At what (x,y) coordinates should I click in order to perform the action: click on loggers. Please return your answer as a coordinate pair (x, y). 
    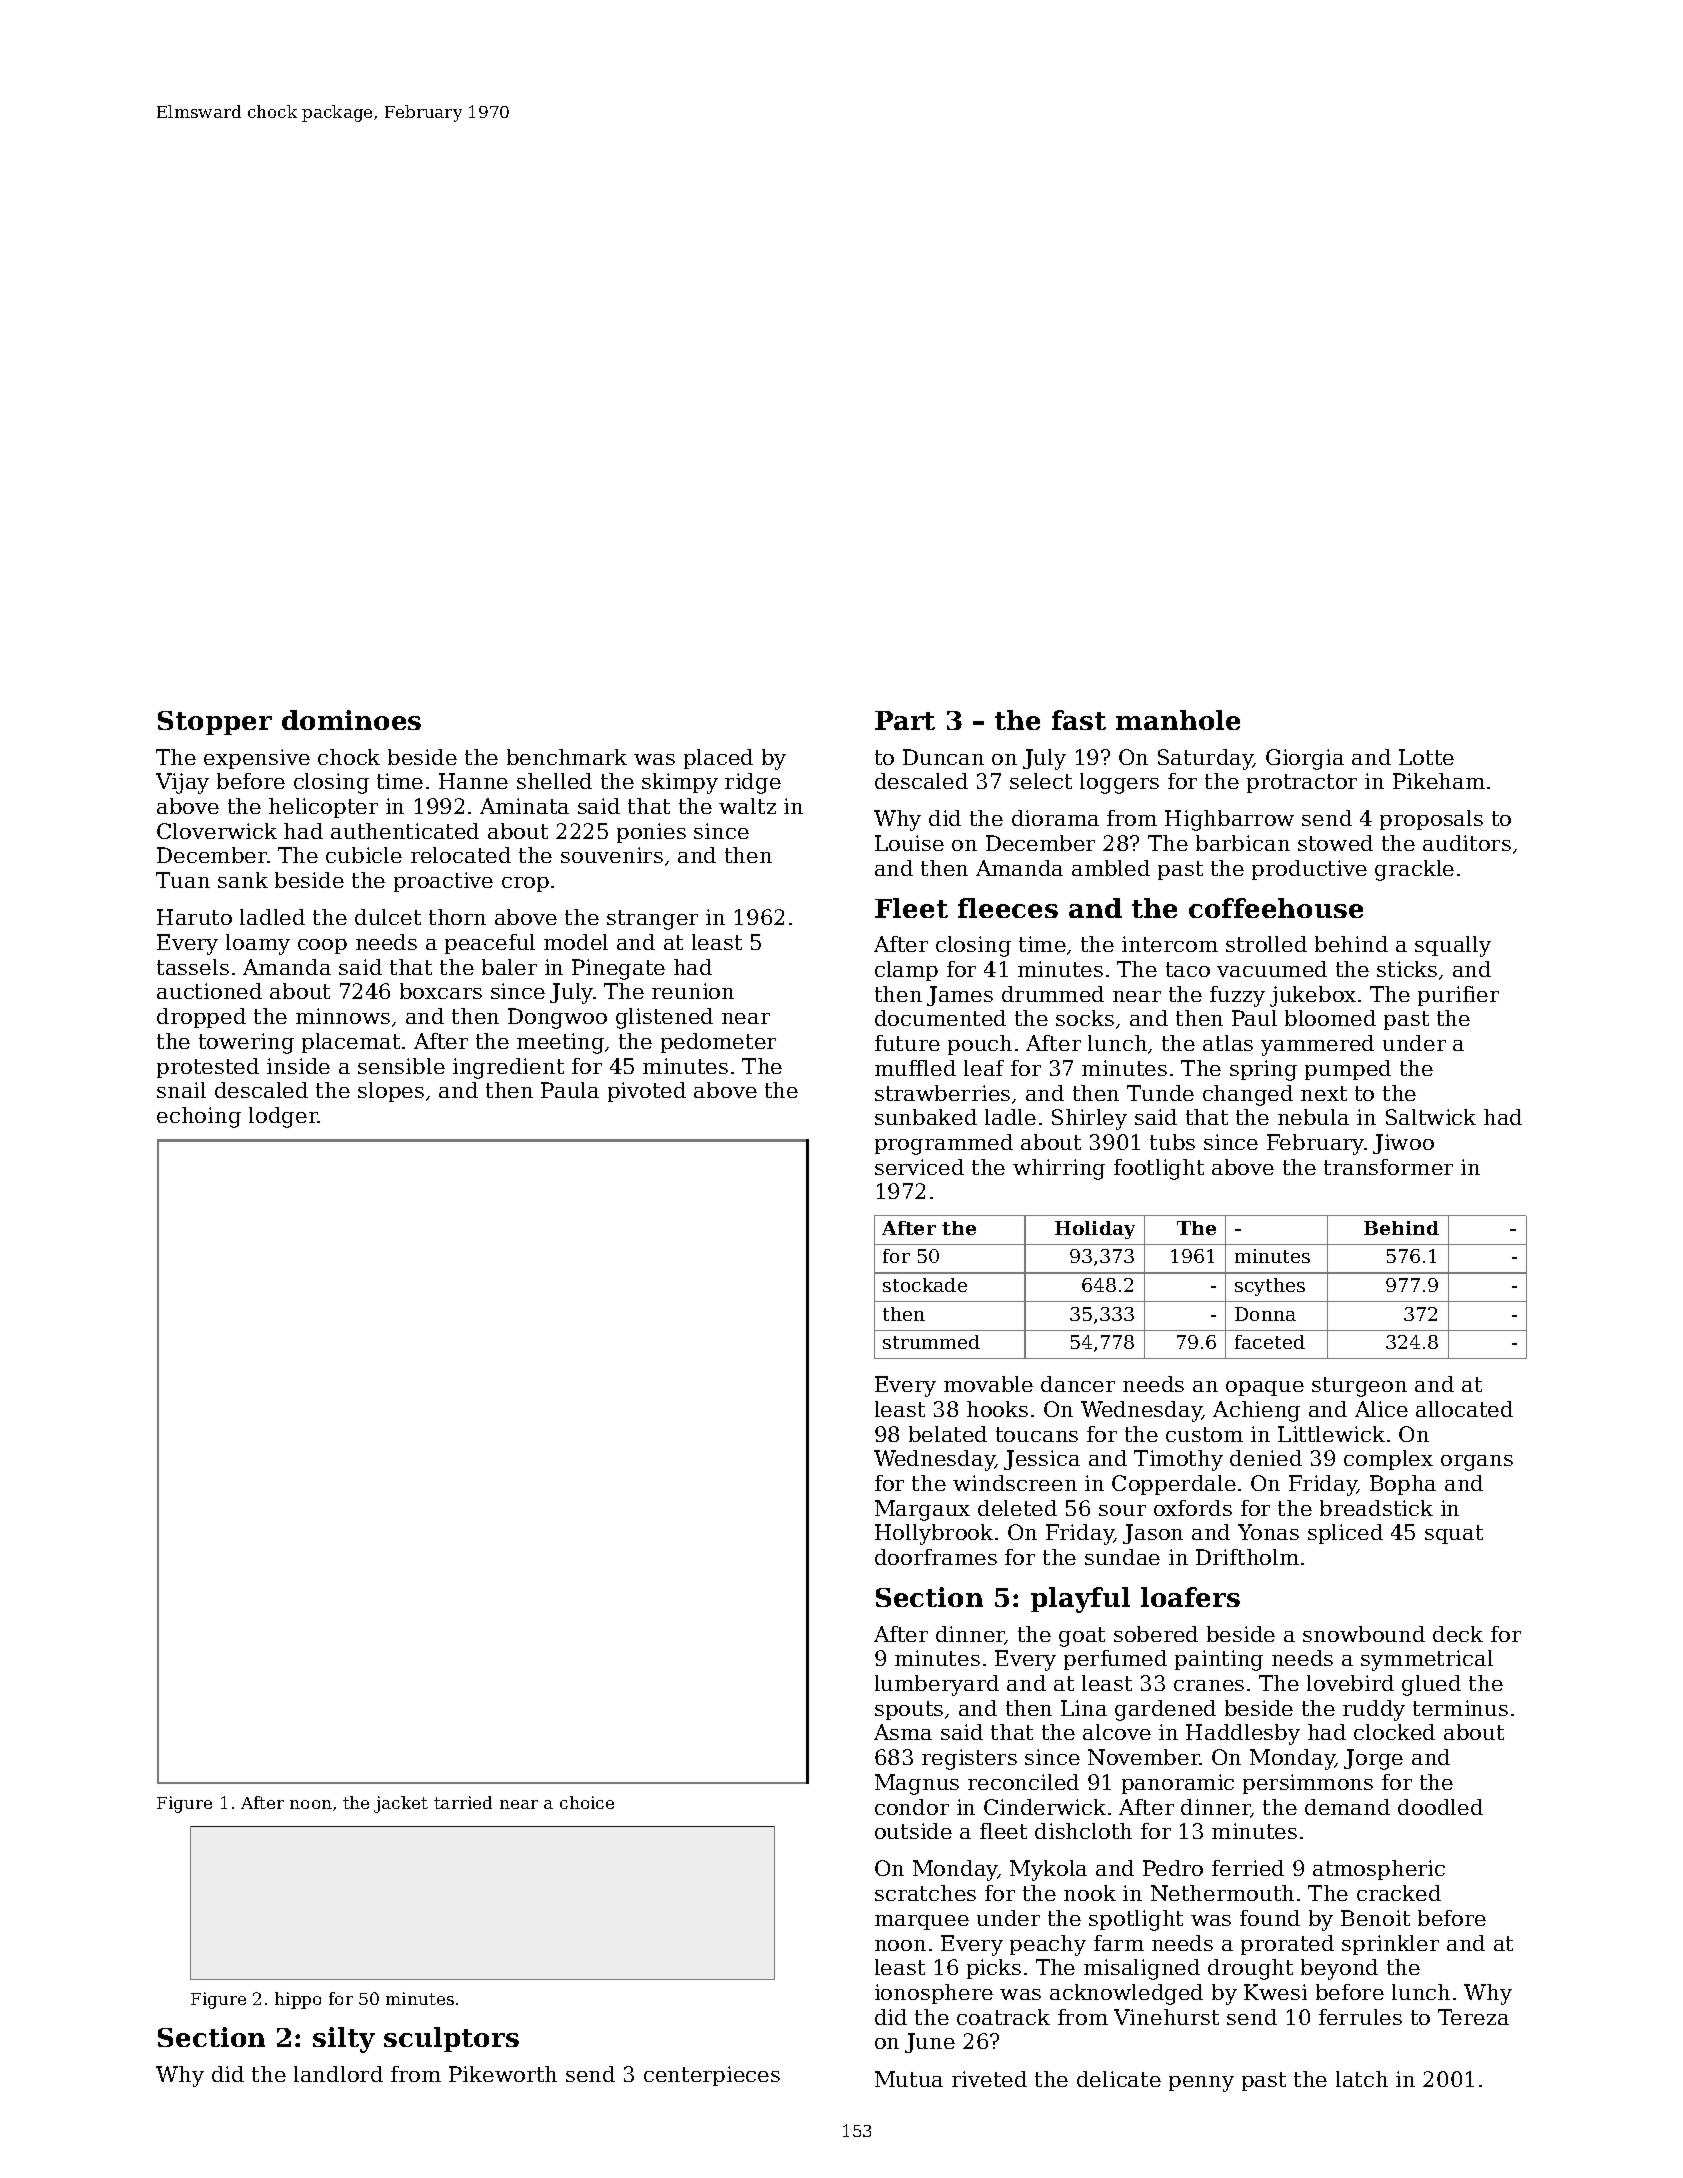
    Looking at the image, I should click on (1119, 783).
